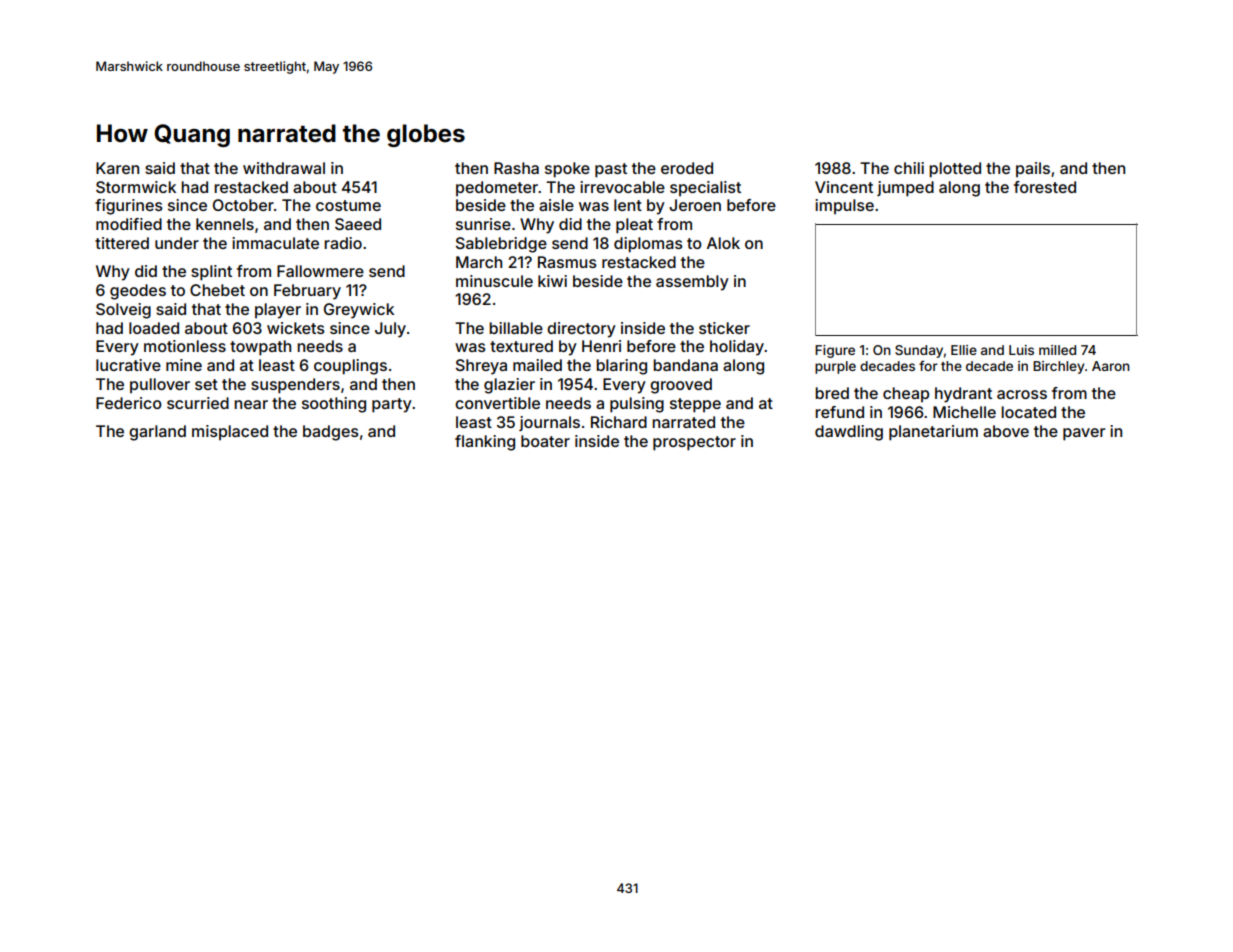  I want to click on Jeroen, so click(695, 205).
